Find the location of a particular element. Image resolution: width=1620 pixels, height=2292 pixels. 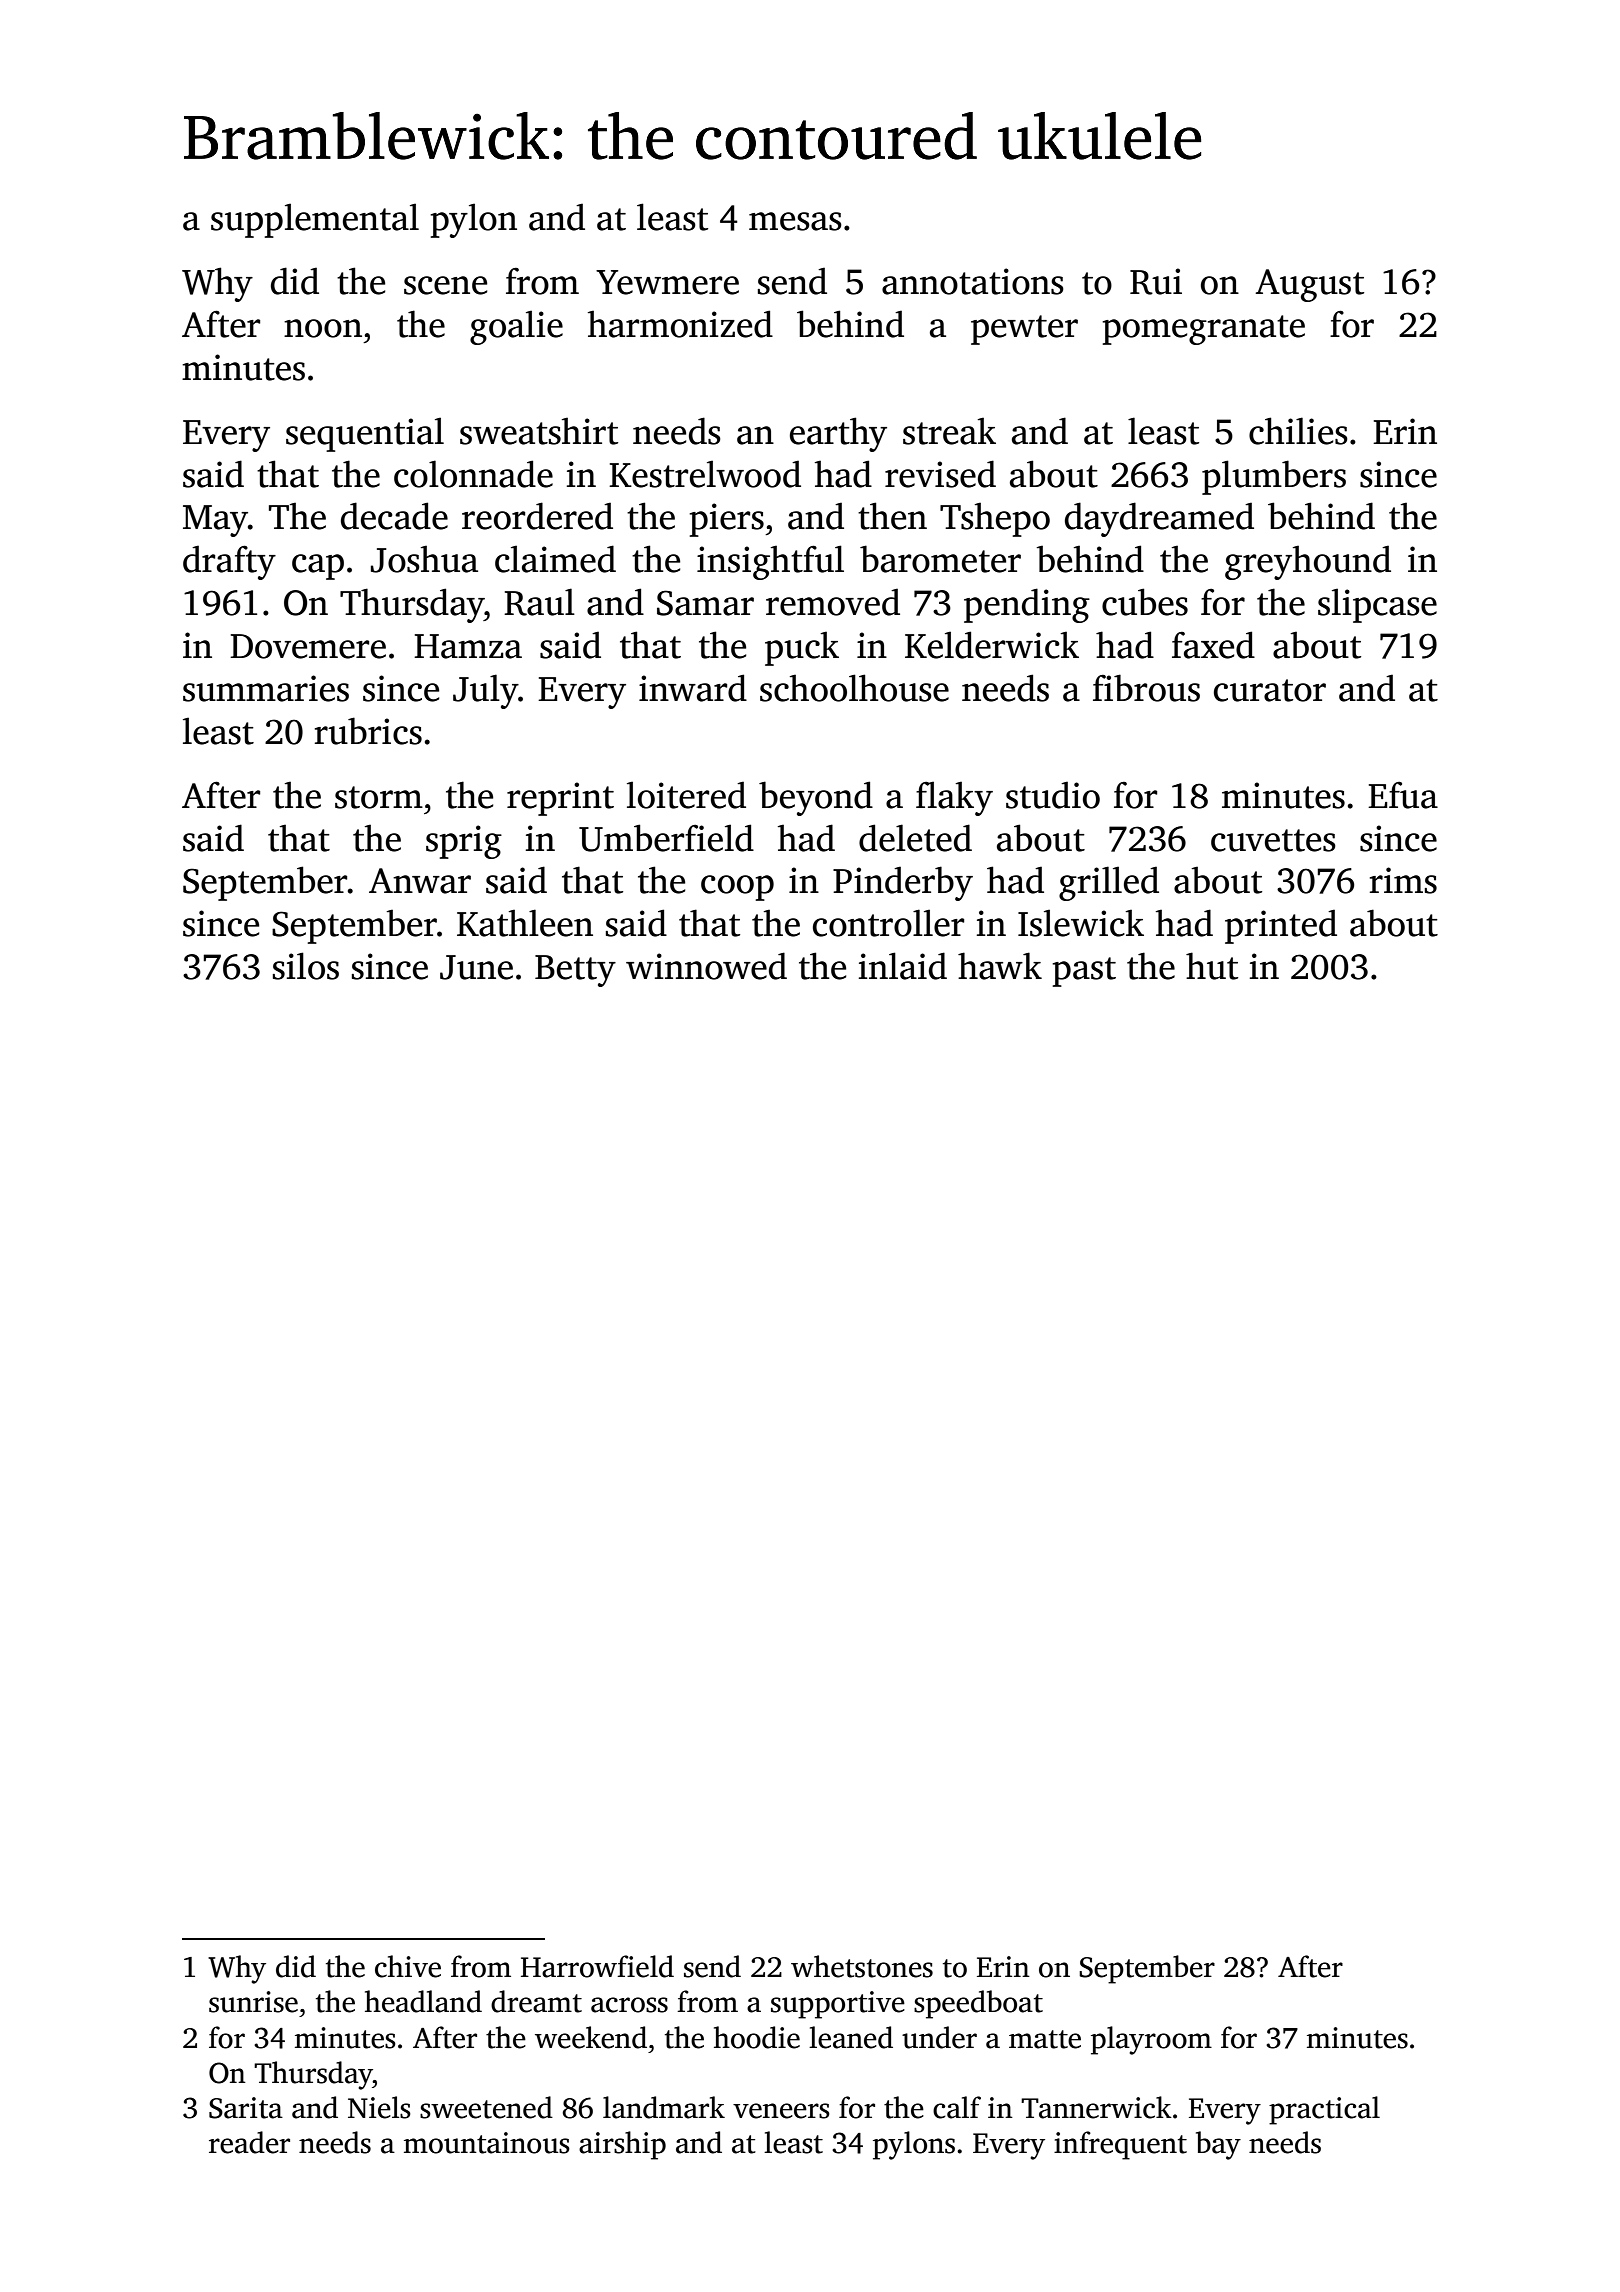

Samar is located at coordinates (705, 603).
